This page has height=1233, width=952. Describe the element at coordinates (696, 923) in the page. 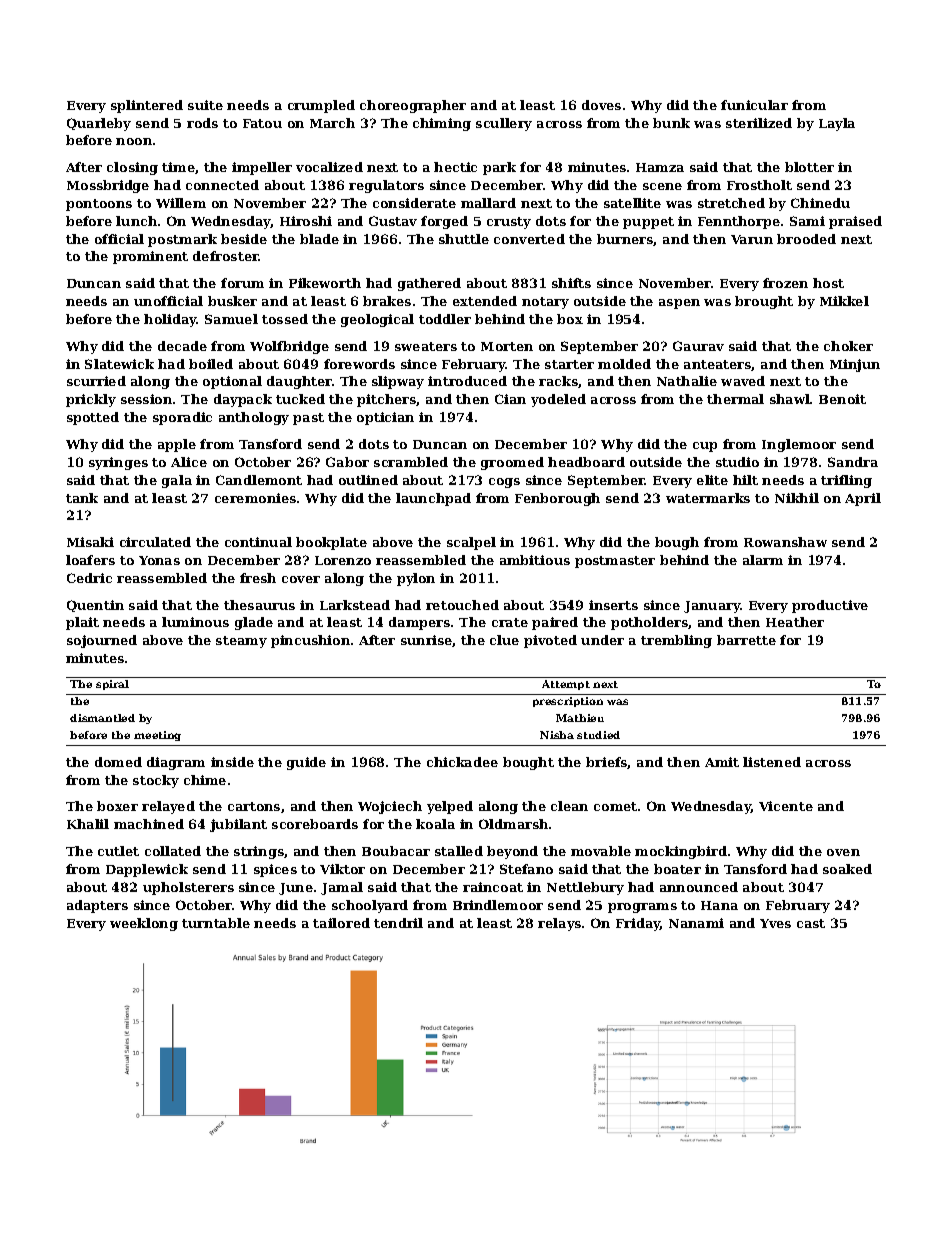

I see `Nanami` at that location.
